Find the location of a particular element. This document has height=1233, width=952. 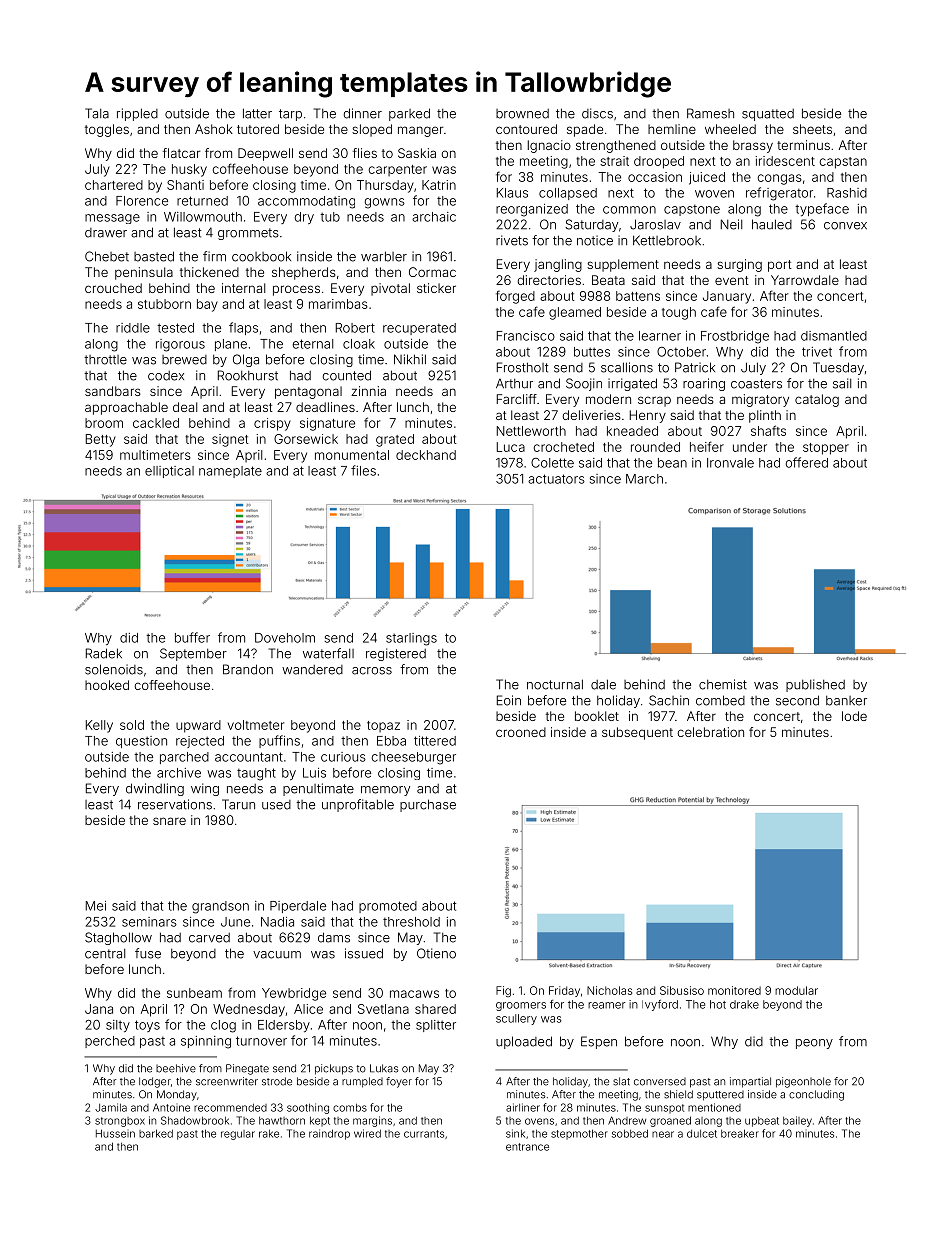

crooned is located at coordinates (521, 732).
